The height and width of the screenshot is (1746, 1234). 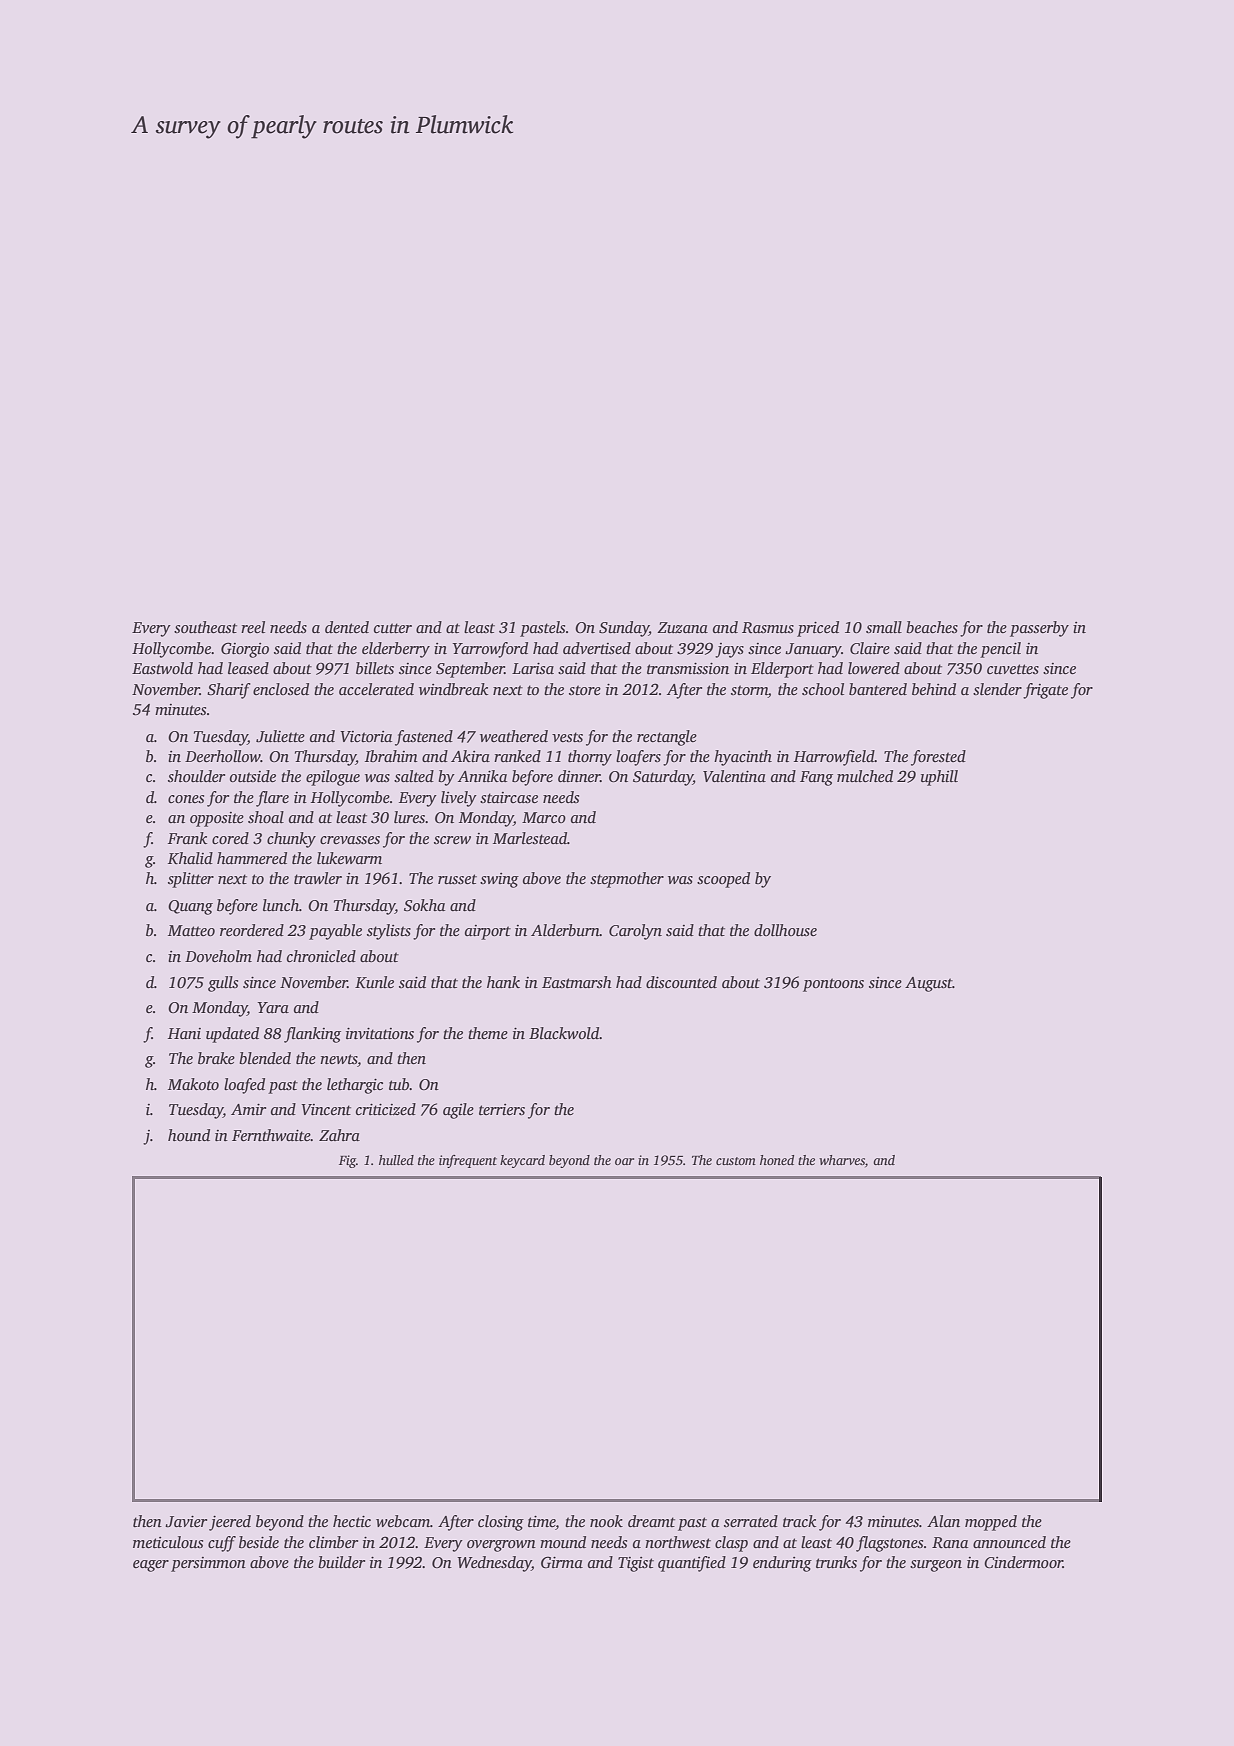 What do you see at coordinates (743, 758) in the screenshot?
I see `hyacinth` at bounding box center [743, 758].
